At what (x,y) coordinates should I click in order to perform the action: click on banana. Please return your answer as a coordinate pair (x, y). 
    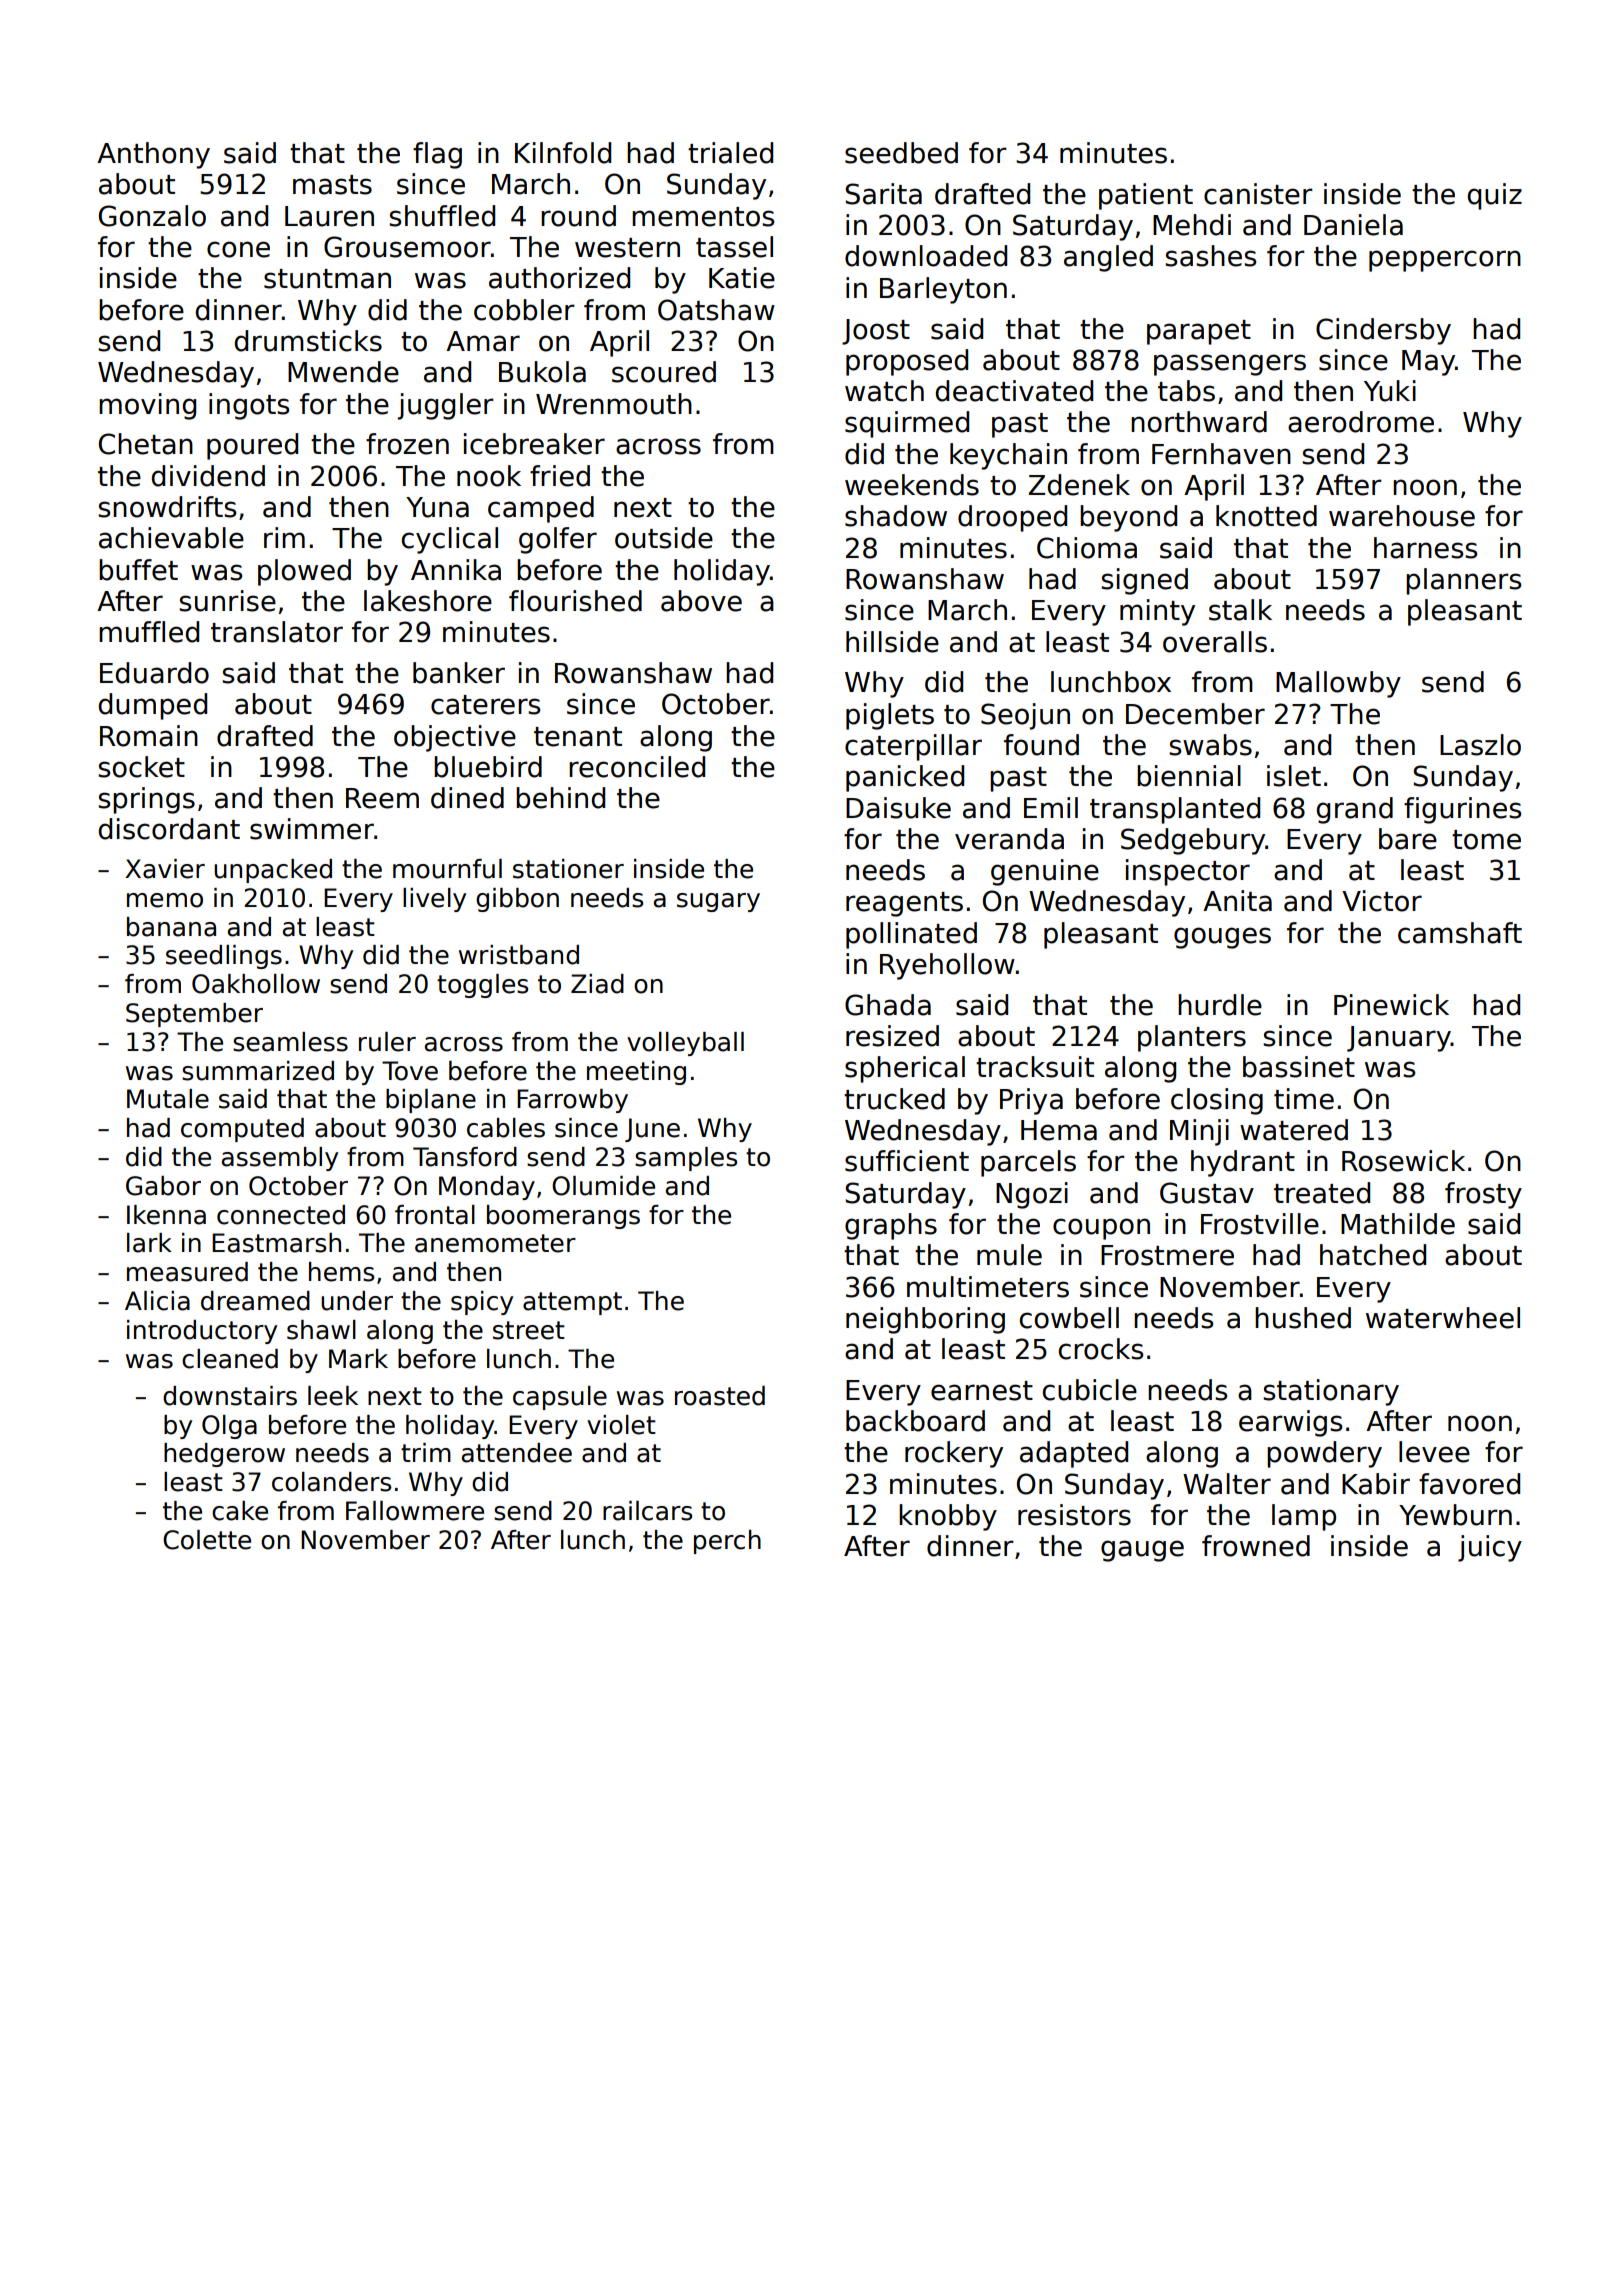
    Looking at the image, I should click on (171, 927).
